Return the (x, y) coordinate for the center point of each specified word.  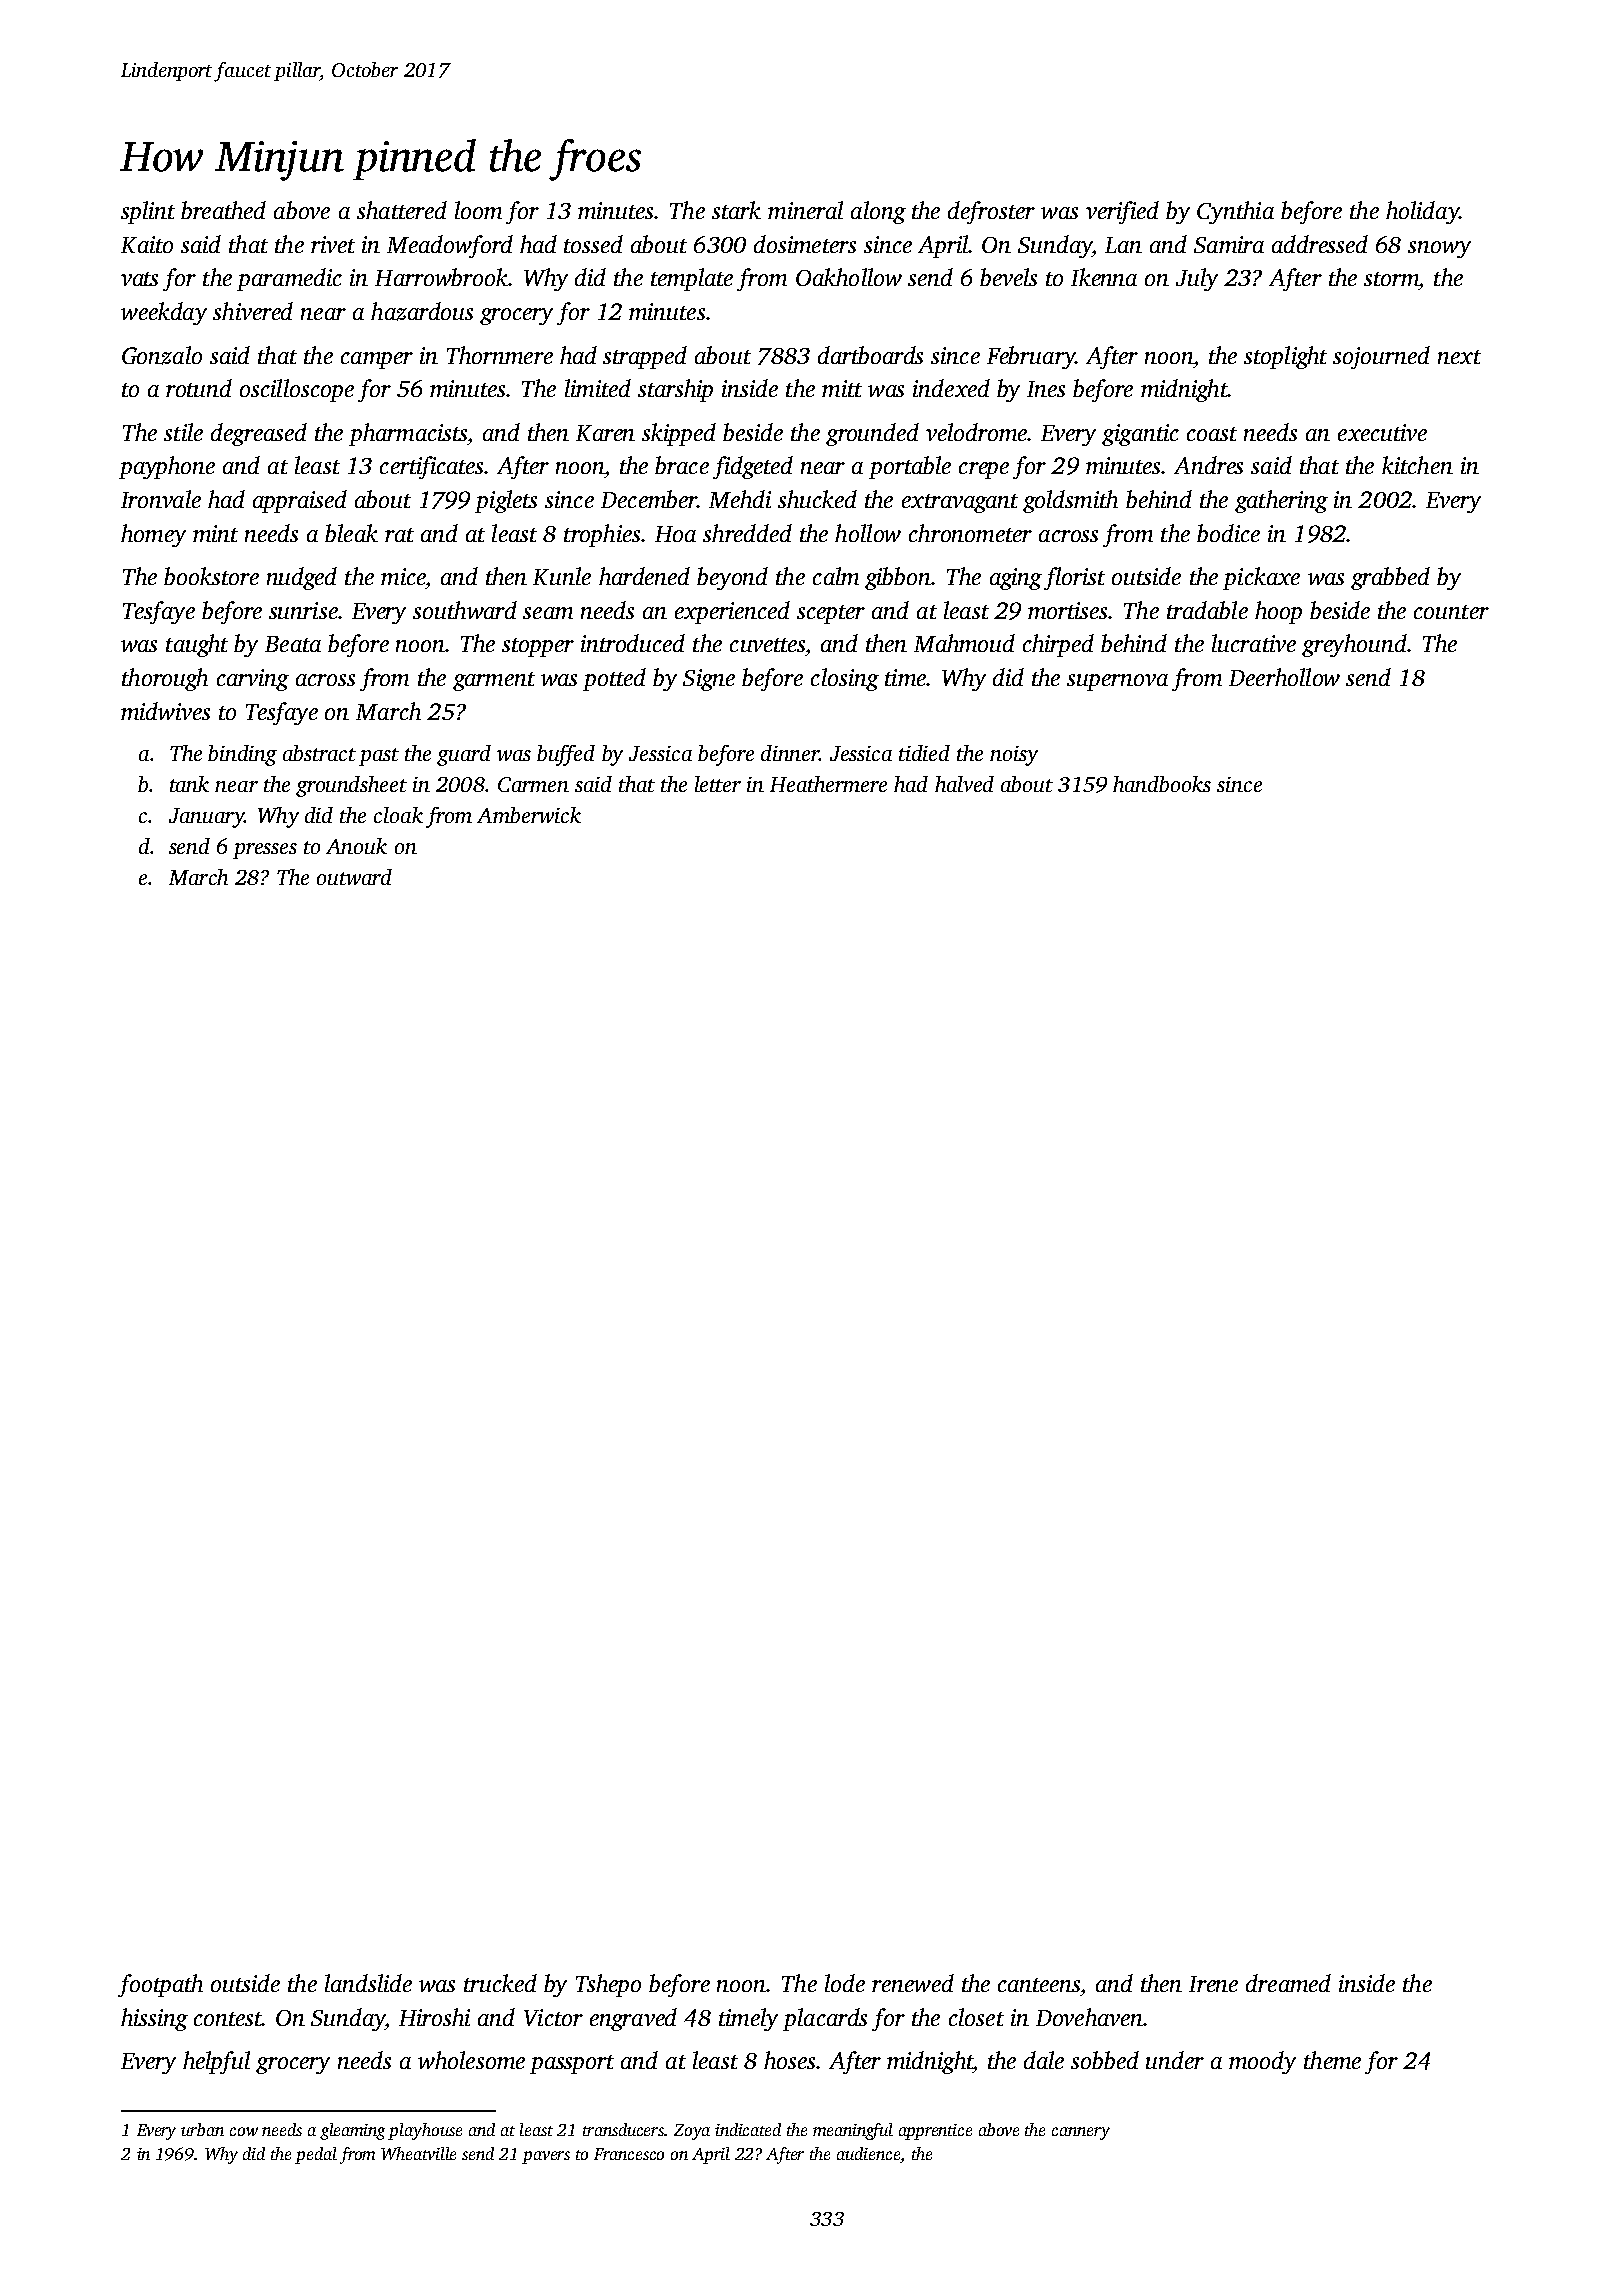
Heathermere (828, 784)
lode (845, 1983)
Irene (1213, 1984)
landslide (368, 1983)
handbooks (1162, 784)
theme (1332, 2060)
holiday (1423, 212)
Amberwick (529, 815)
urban (202, 2129)
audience (868, 2153)
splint (148, 212)
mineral (805, 210)
